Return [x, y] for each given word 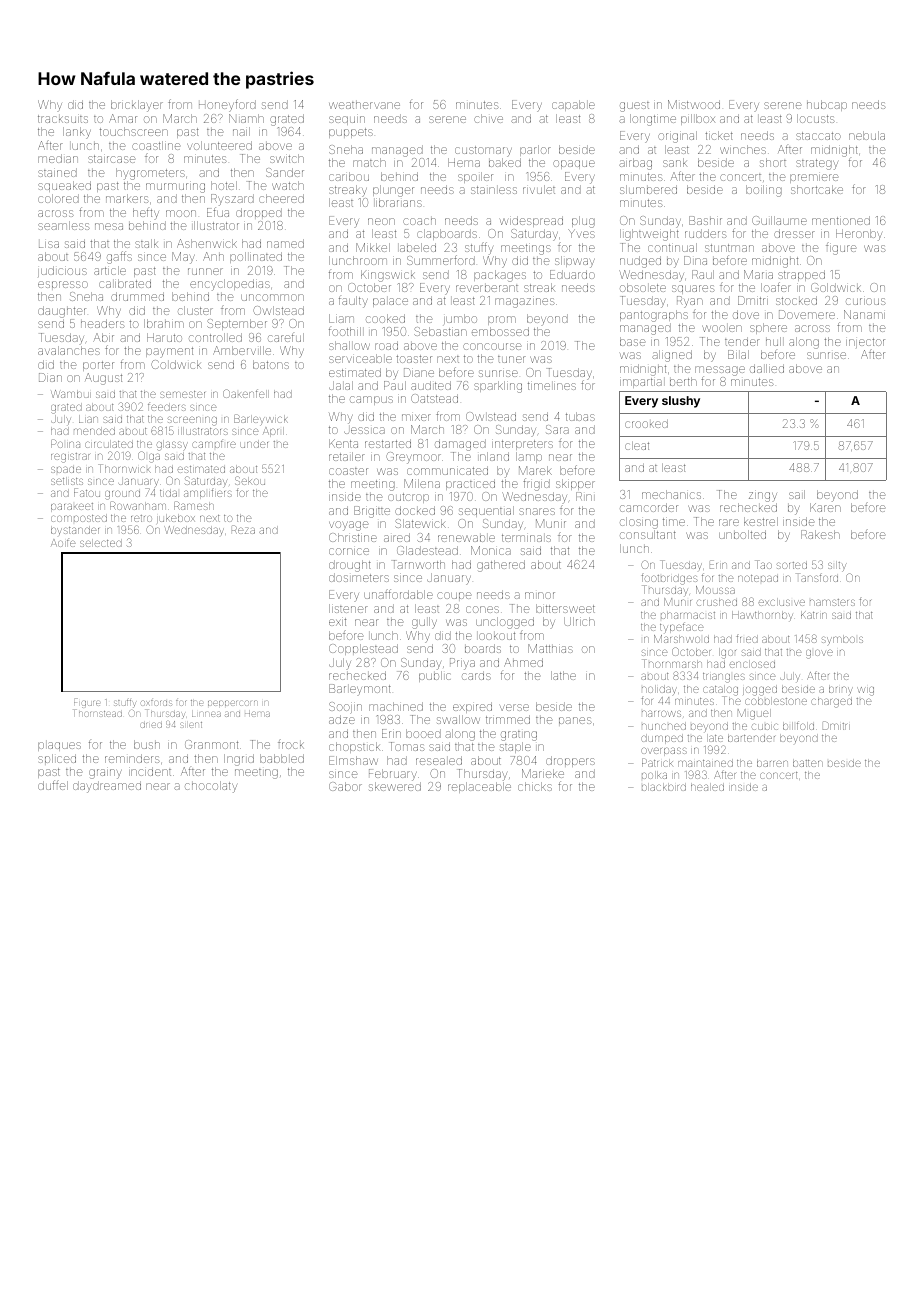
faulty [353, 302]
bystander [75, 530]
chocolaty [211, 787]
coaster [348, 471]
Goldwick [836, 287]
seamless [64, 225]
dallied [767, 368]
